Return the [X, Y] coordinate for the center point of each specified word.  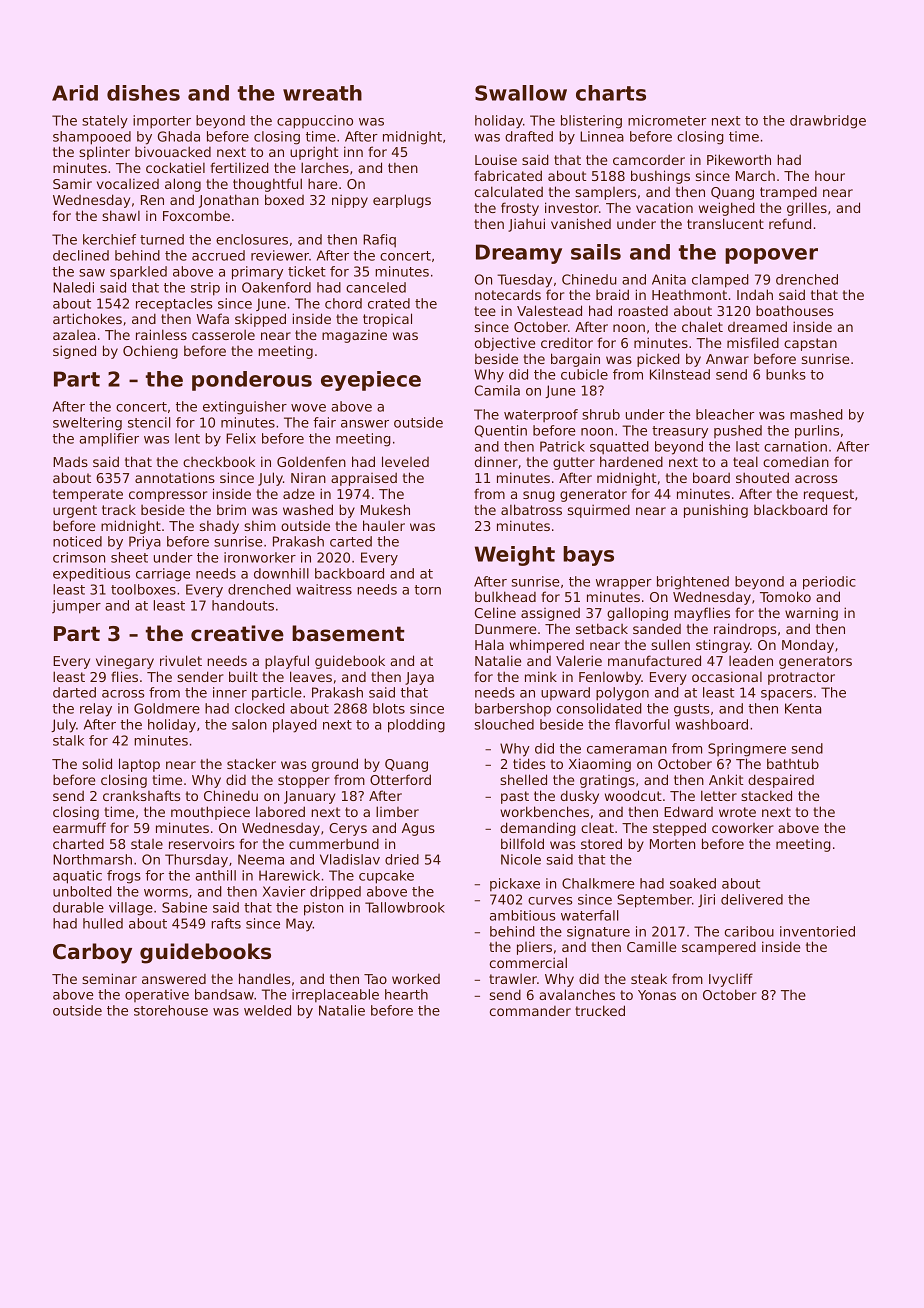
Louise [496, 160]
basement [348, 633]
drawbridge [828, 122]
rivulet [181, 660]
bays [588, 556]
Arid [75, 93]
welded [267, 1010]
